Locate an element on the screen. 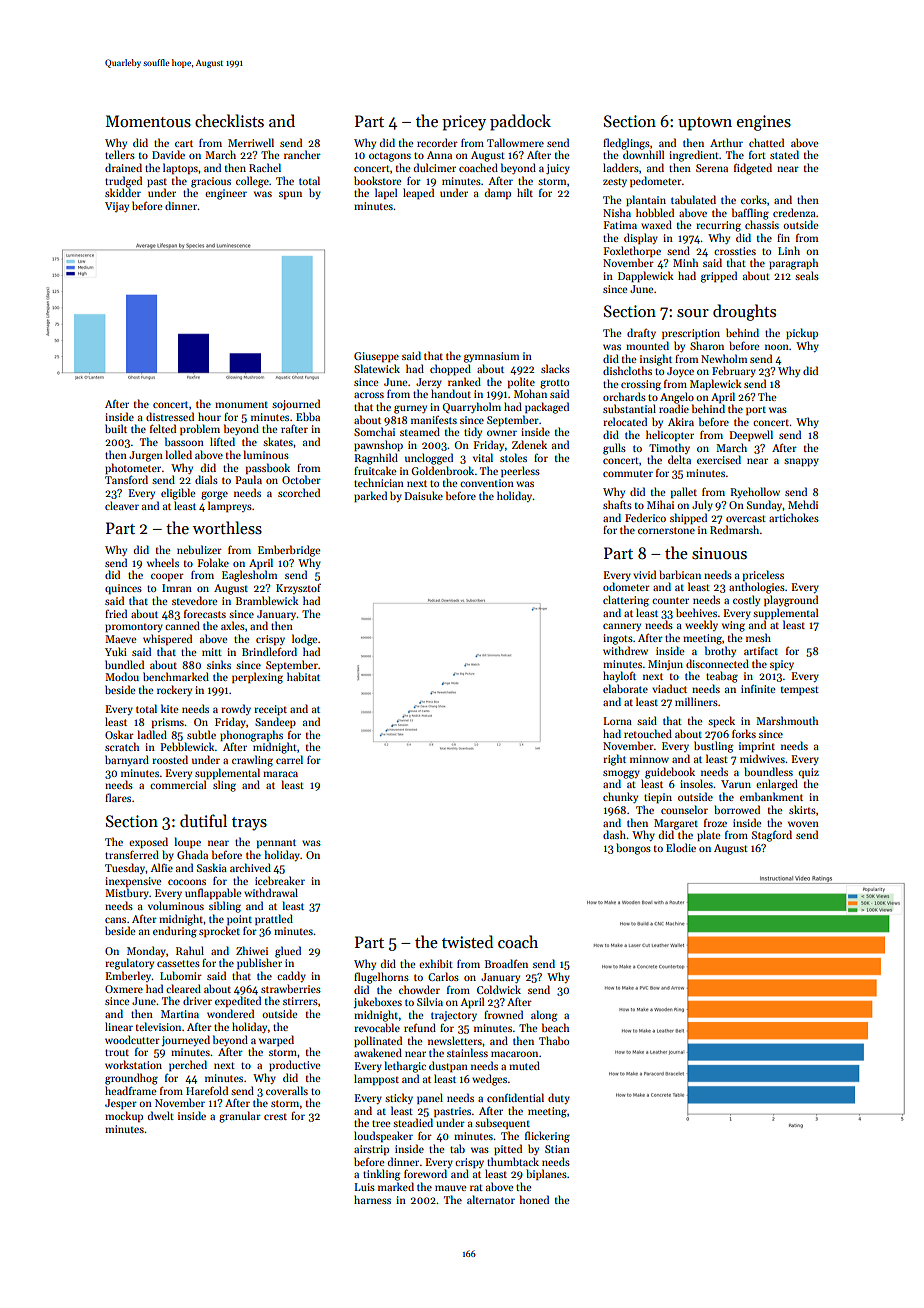  harness is located at coordinates (372, 1199).
